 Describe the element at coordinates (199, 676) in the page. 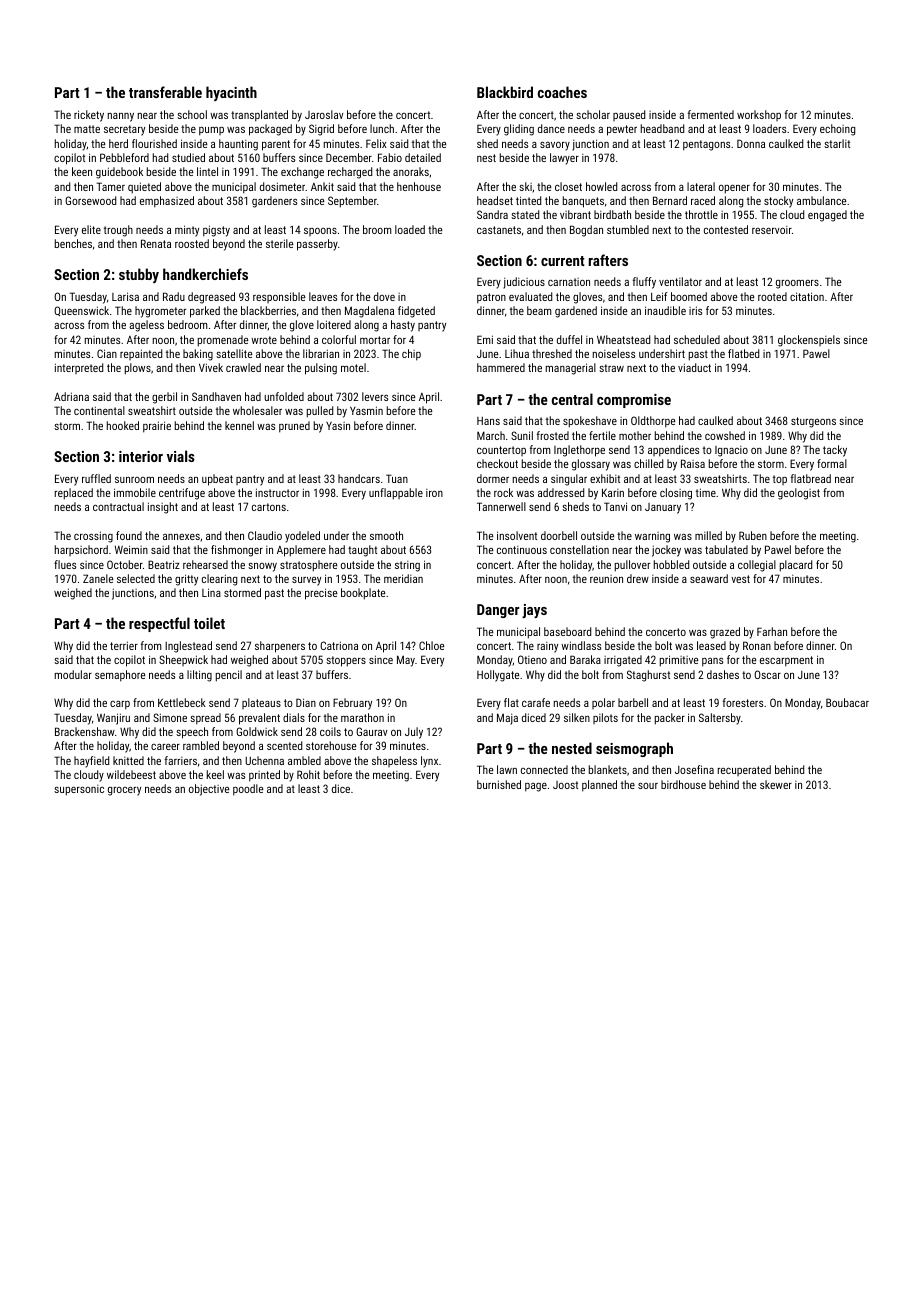

I see `lilting` at that location.
